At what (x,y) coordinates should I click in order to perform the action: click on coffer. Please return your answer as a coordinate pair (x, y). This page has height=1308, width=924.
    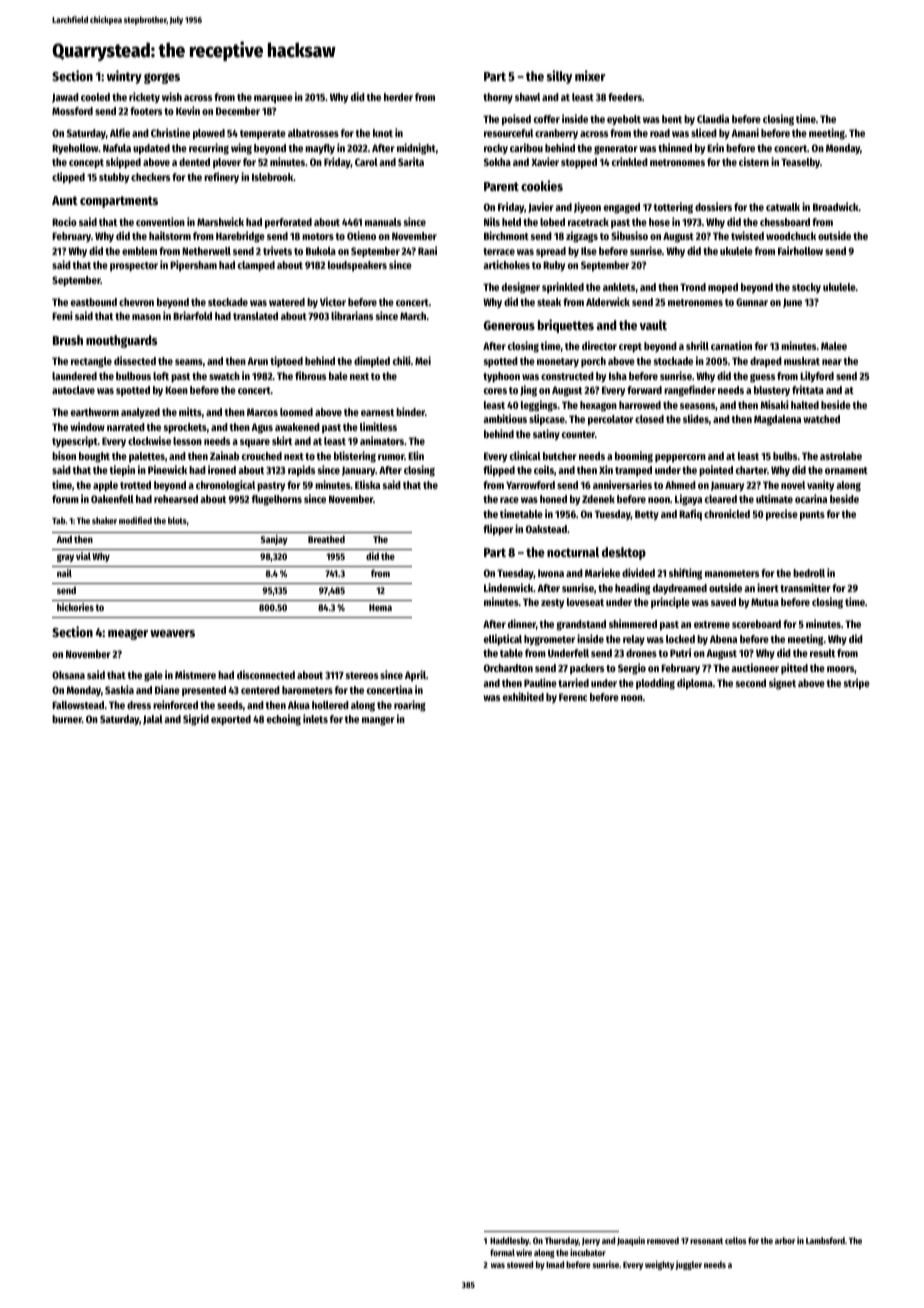
    Looking at the image, I should click on (547, 119).
